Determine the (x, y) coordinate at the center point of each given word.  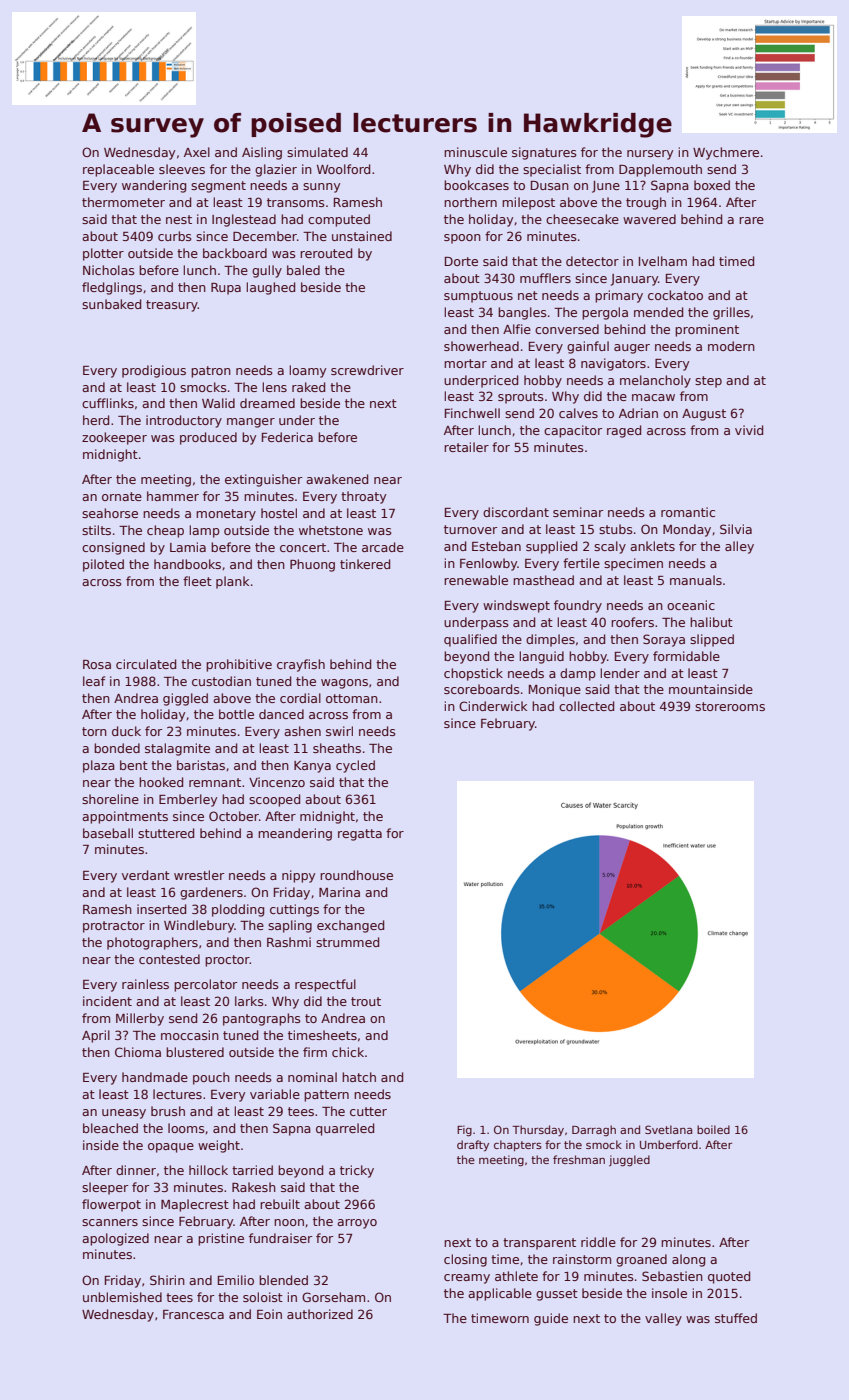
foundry (578, 606)
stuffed (736, 1318)
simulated (317, 152)
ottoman (352, 698)
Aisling (262, 153)
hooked (161, 782)
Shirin (167, 1280)
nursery (650, 155)
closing (465, 1260)
